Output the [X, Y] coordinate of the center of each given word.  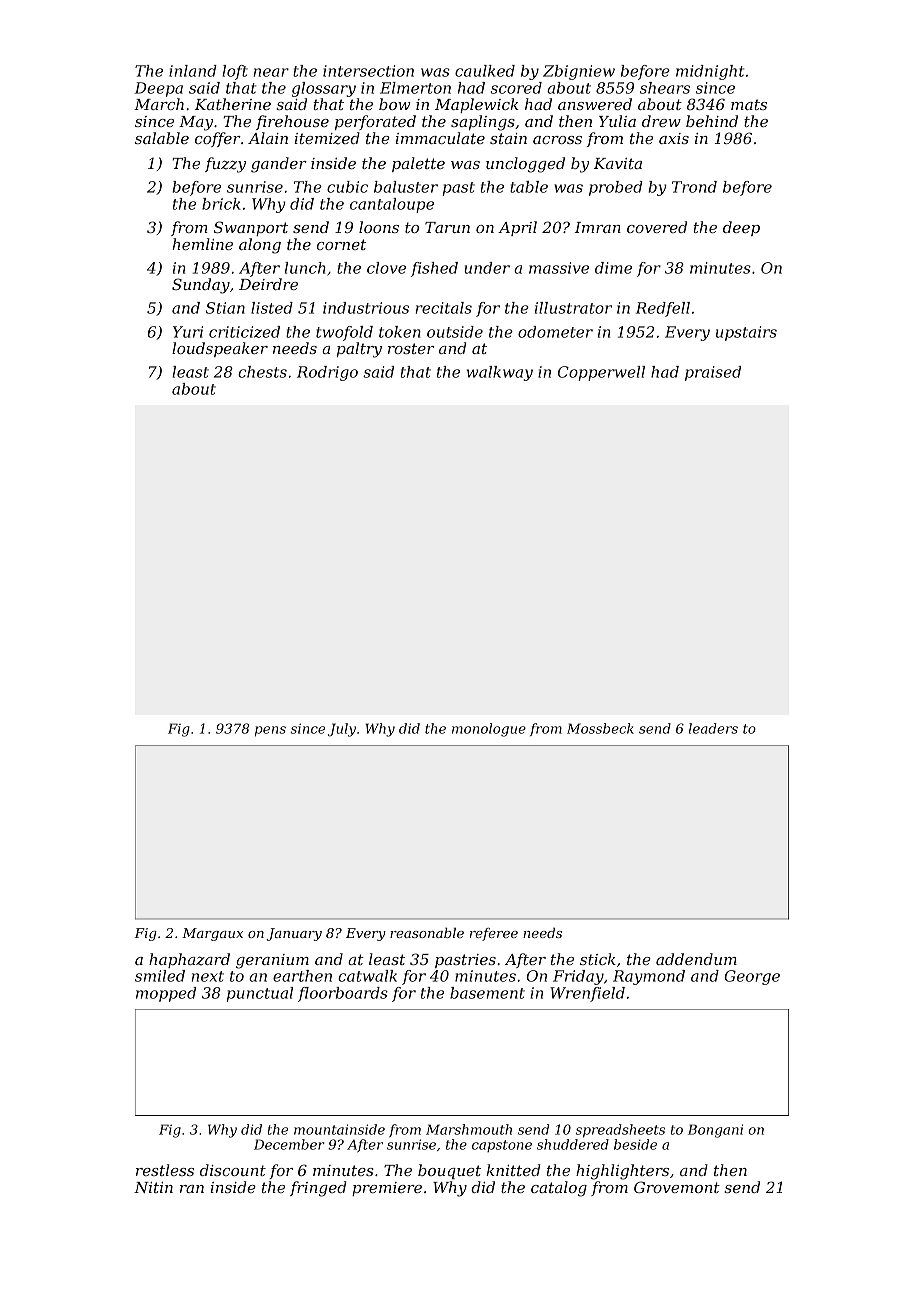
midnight [710, 72]
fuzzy [225, 165]
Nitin [153, 1187]
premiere [387, 1189]
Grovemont [677, 1187]
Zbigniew [579, 72]
